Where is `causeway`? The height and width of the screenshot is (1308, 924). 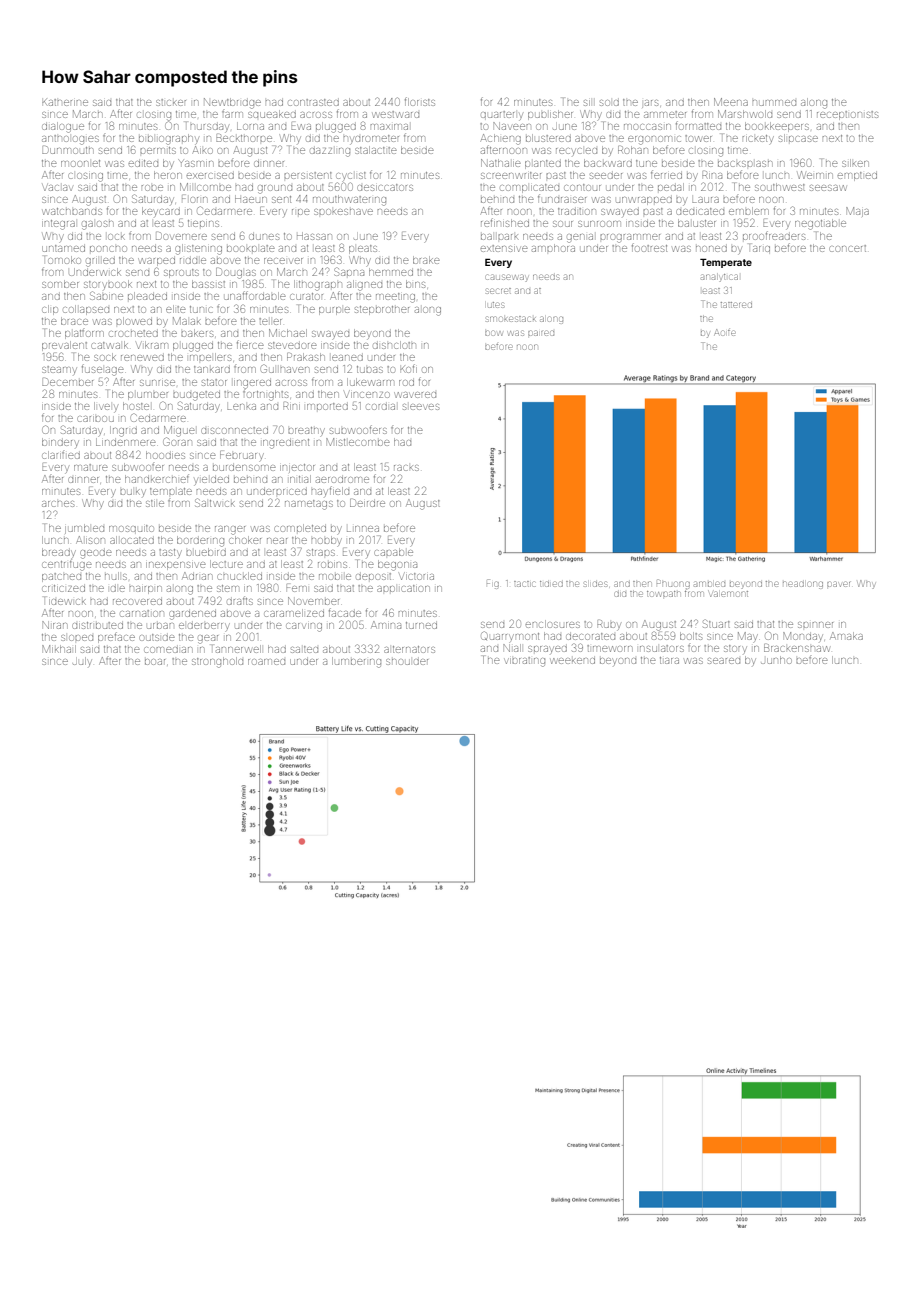
causeway is located at coordinates (507, 278).
